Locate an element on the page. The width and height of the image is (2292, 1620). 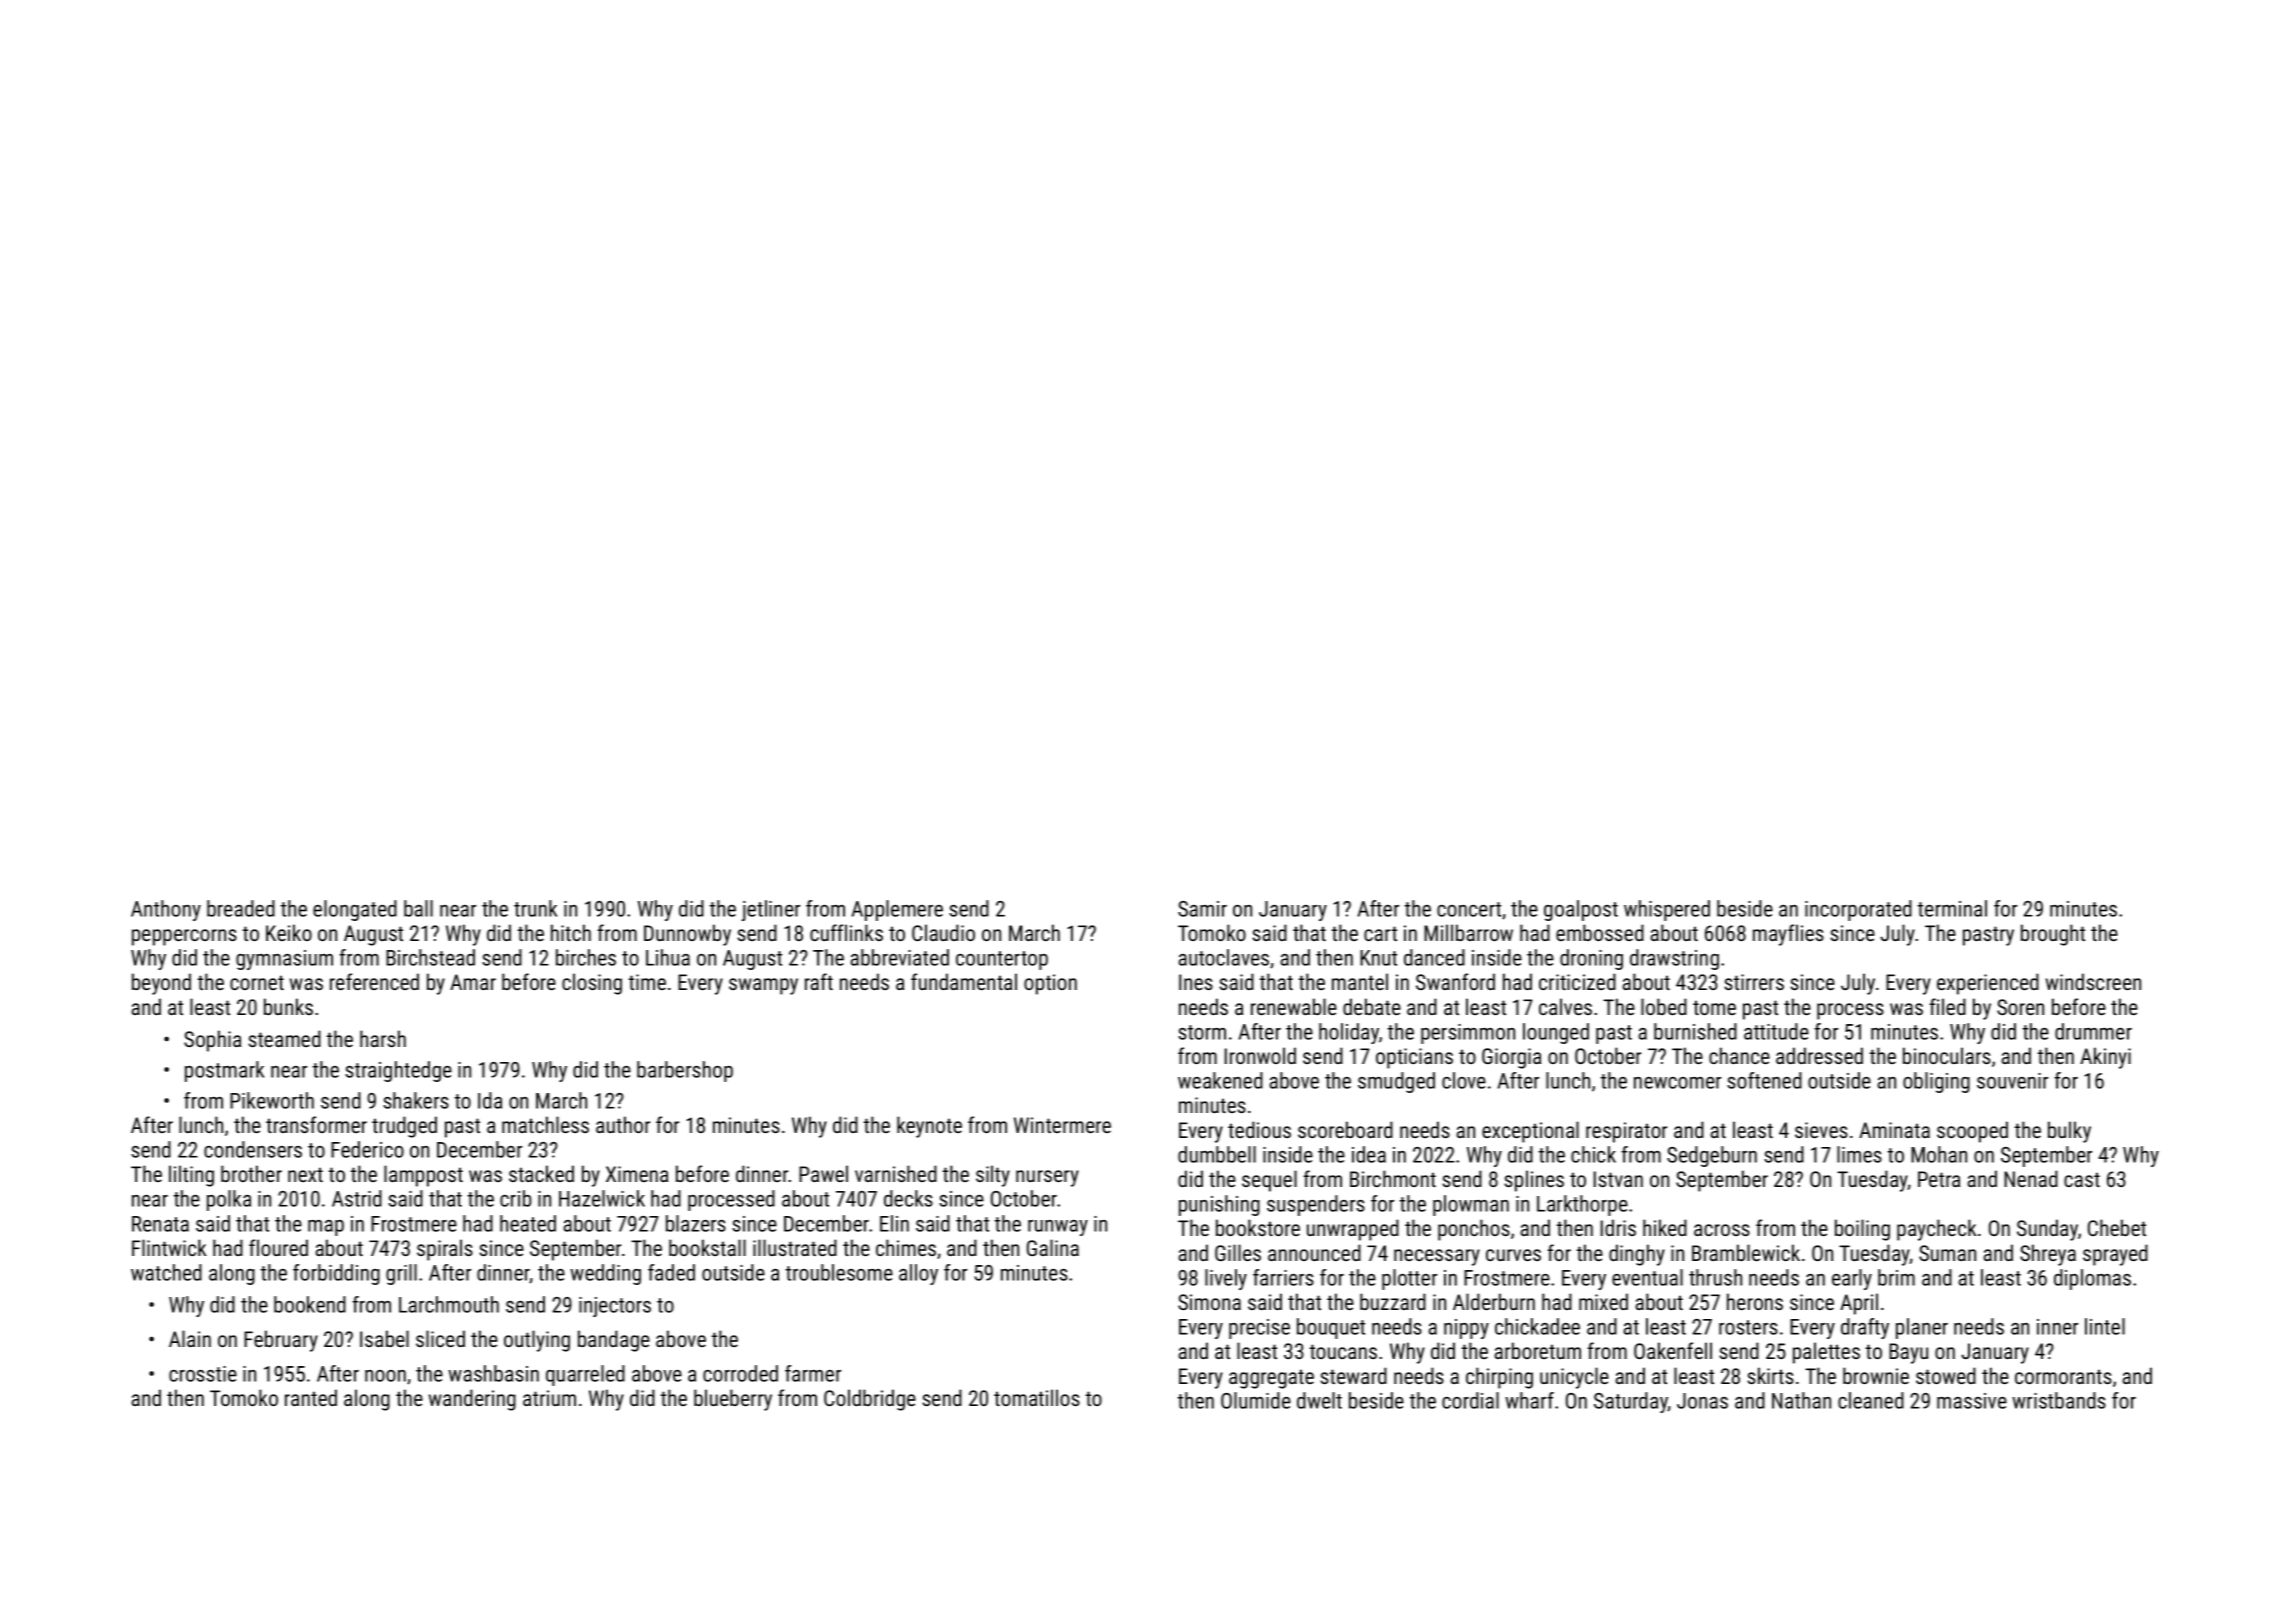
drummer is located at coordinates (2093, 1031).
